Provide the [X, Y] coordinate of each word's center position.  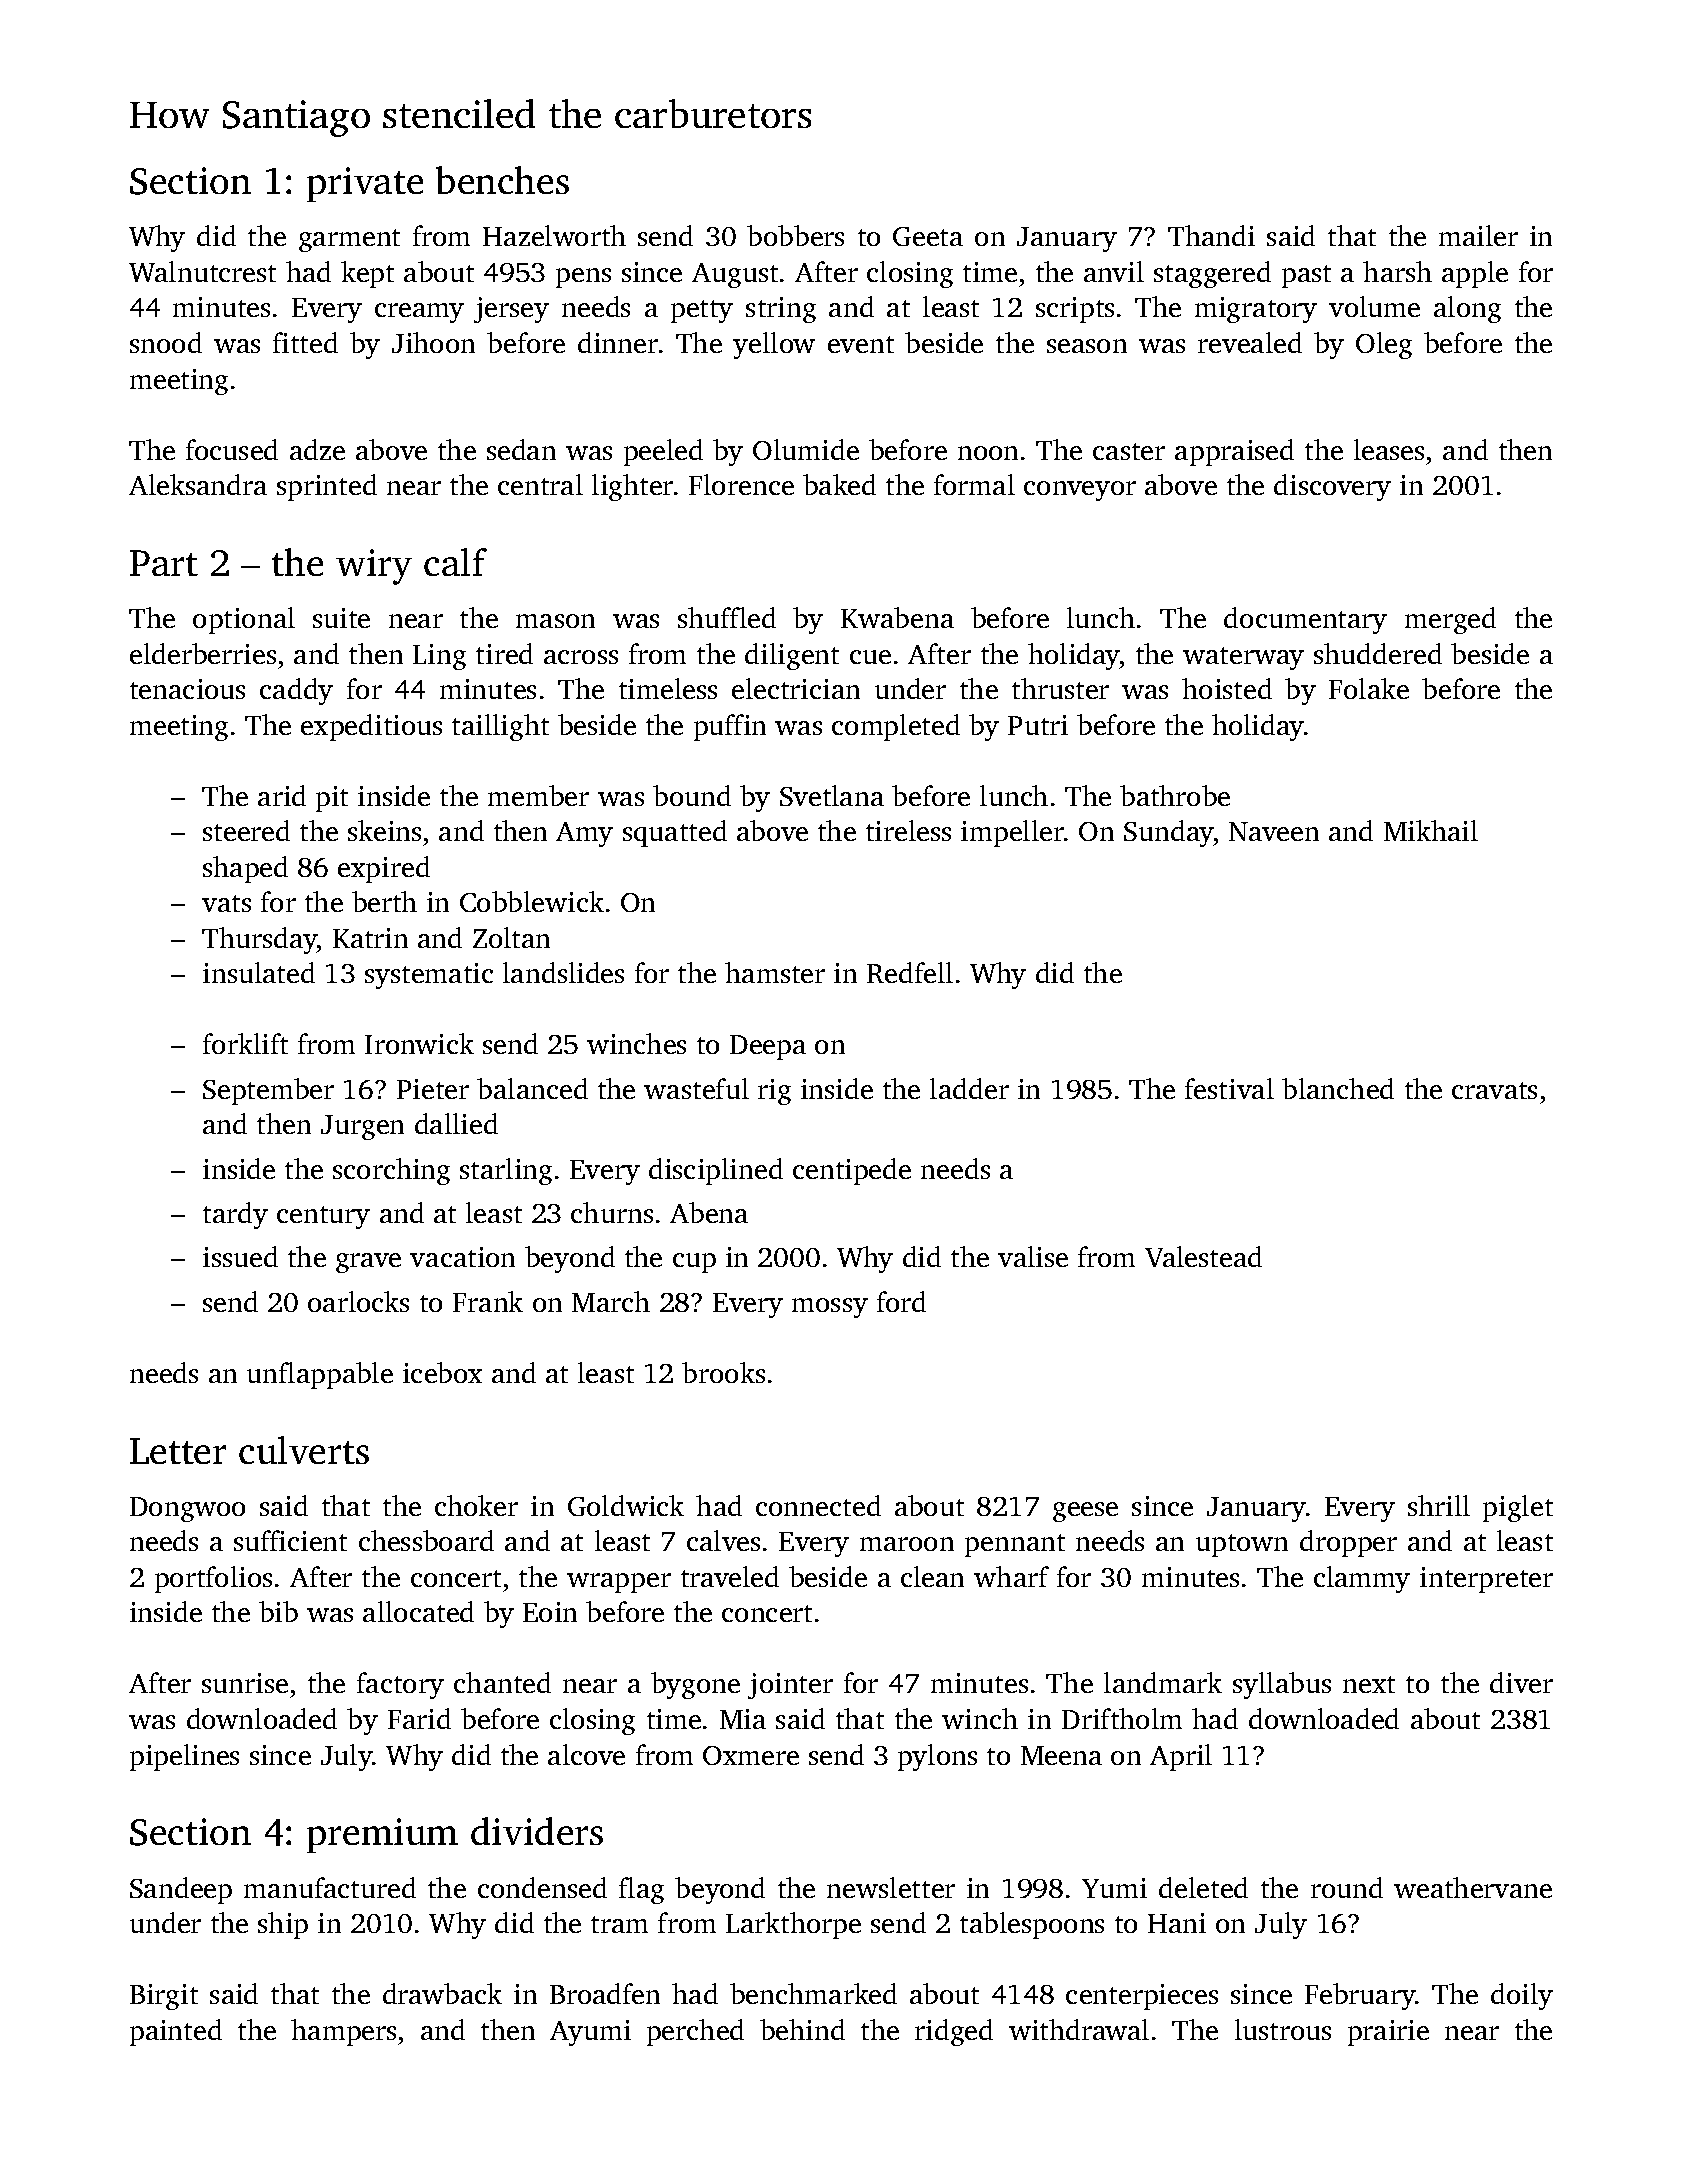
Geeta [928, 236]
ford [901, 1301]
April [1181, 1757]
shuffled [727, 617]
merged [1450, 620]
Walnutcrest [202, 271]
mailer [1478, 235]
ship [283, 1925]
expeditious [371, 727]
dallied [456, 1123]
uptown [1242, 1545]
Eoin [550, 1612]
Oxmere [751, 1755]
